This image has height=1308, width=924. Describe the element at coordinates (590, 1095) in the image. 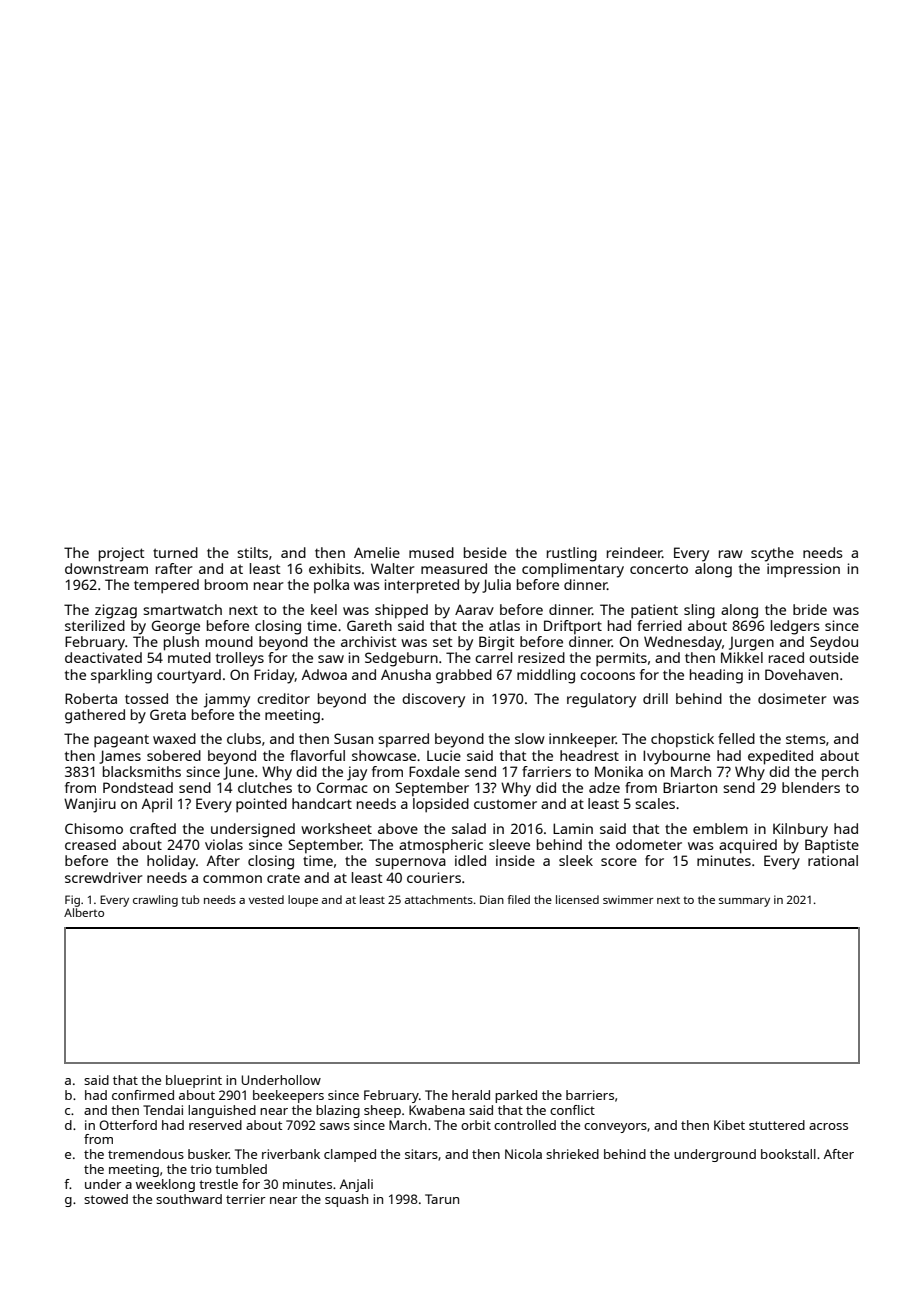

I see `barriers` at that location.
